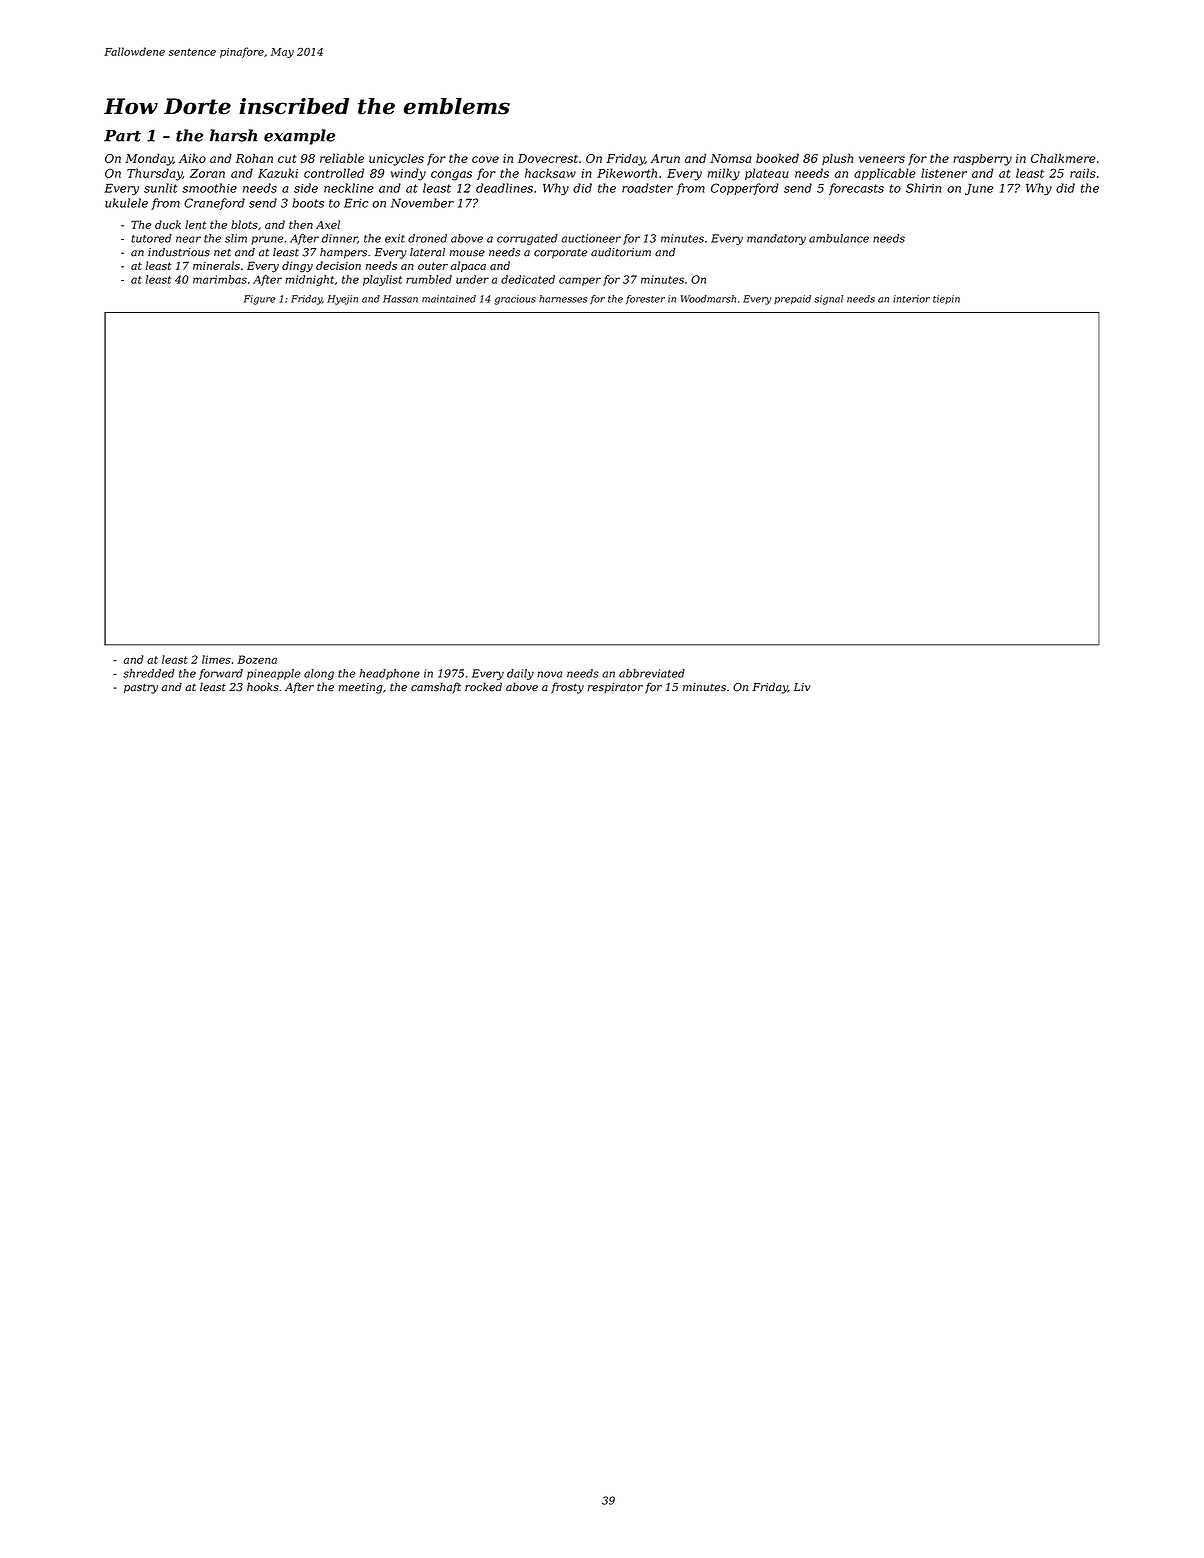 This screenshot has height=1558, width=1204. I want to click on tiepin, so click(946, 299).
